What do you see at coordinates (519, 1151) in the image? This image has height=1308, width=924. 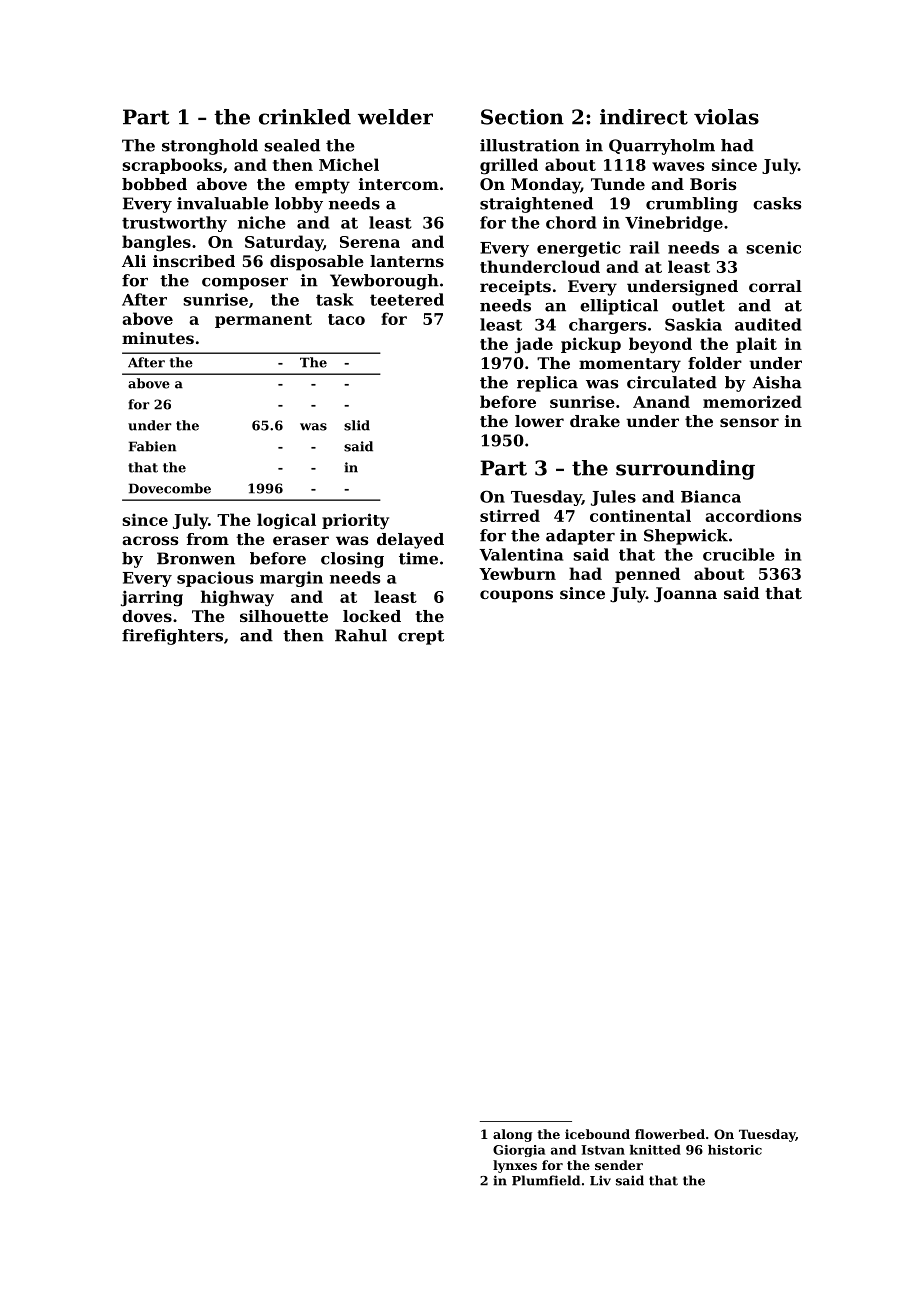 I see `Giorgia` at bounding box center [519, 1151].
